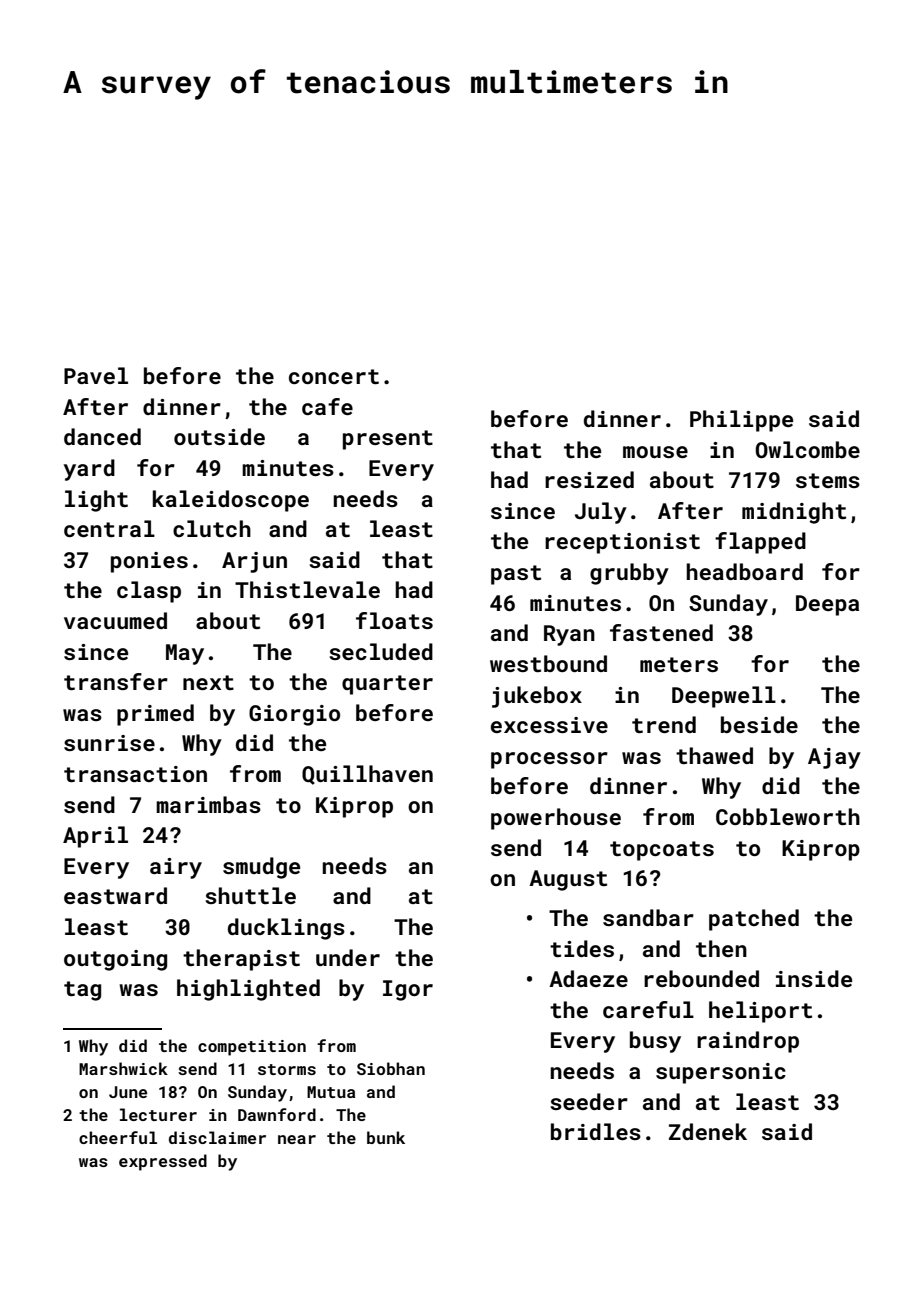 Image resolution: width=924 pixels, height=1311 pixels. I want to click on fastened, so click(661, 632).
